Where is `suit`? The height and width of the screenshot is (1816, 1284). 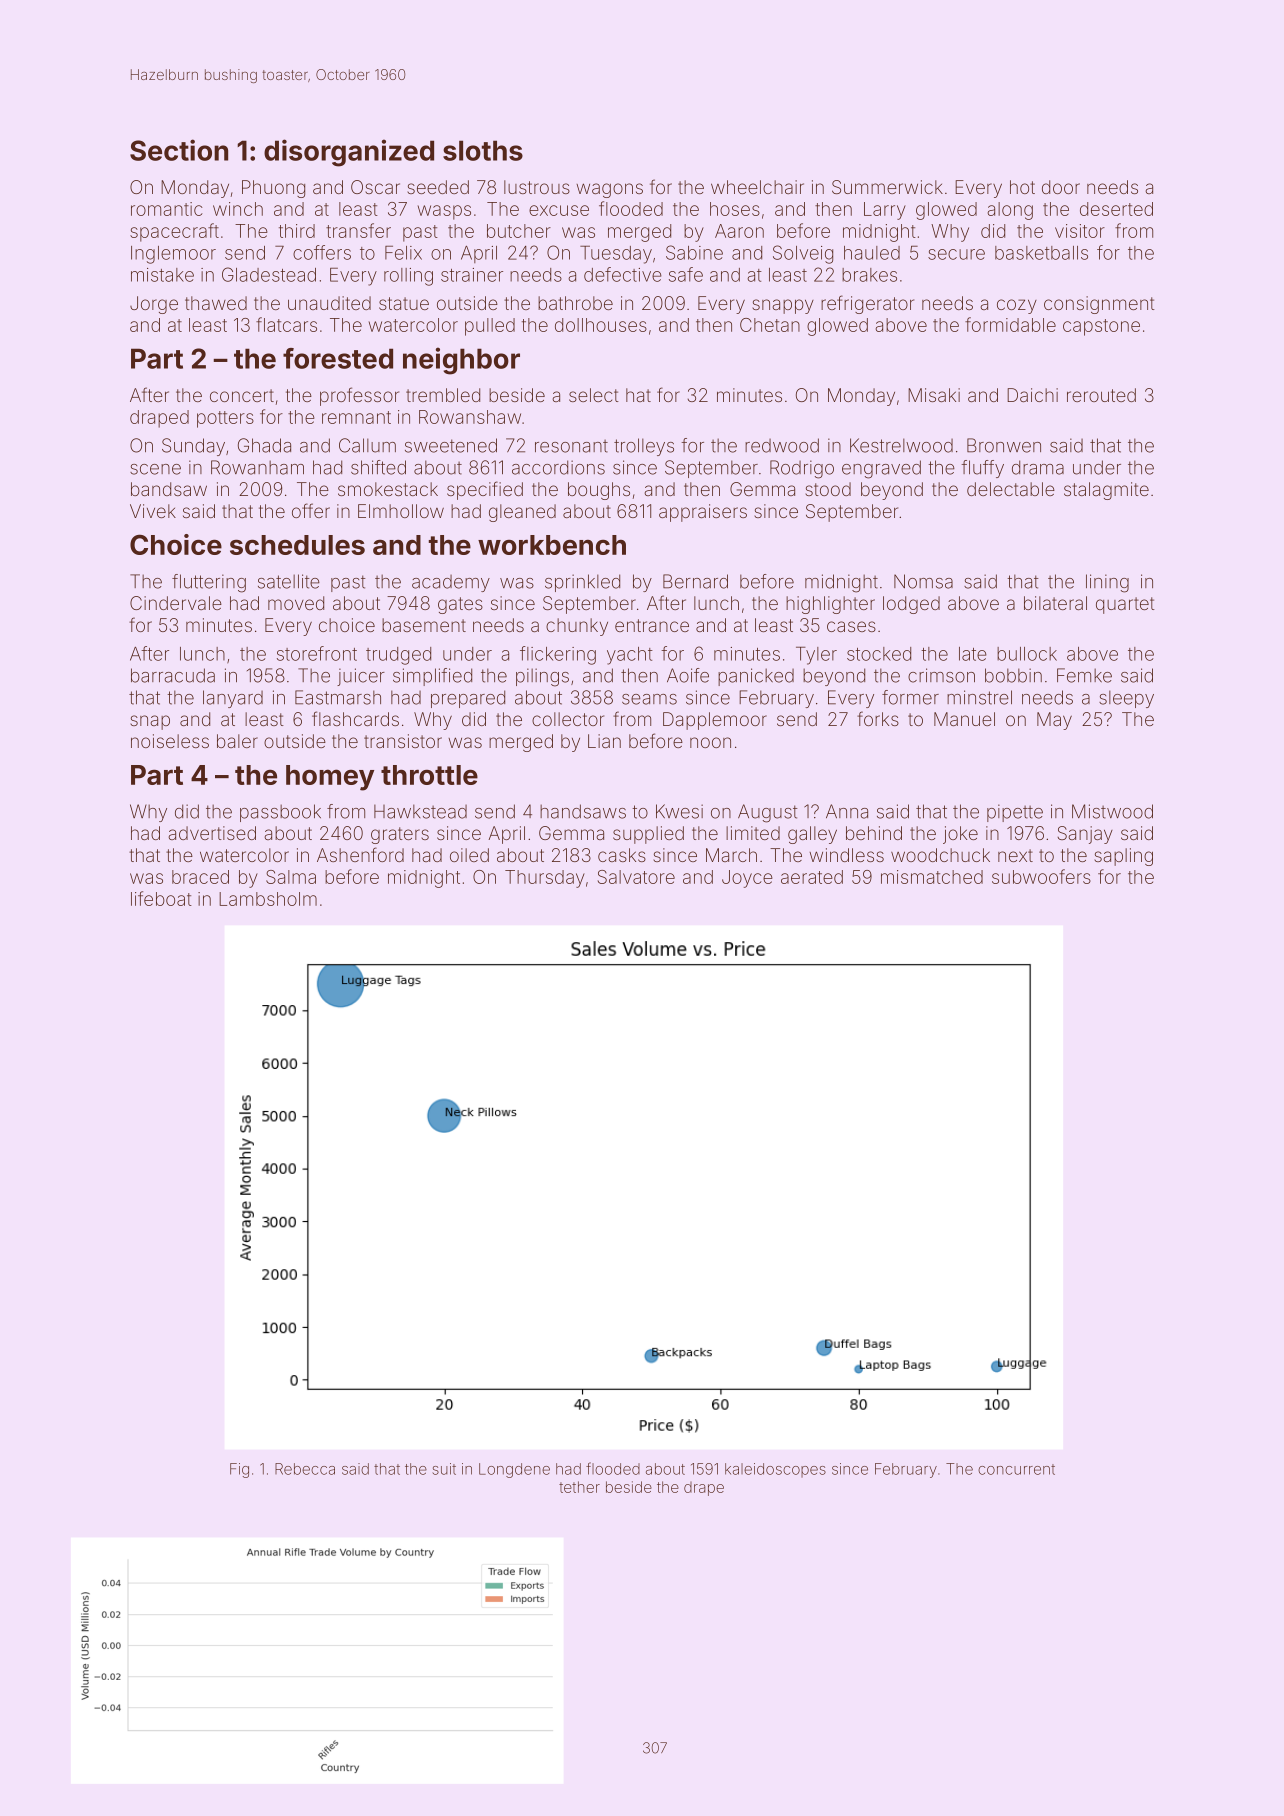
suit is located at coordinates (444, 1469).
